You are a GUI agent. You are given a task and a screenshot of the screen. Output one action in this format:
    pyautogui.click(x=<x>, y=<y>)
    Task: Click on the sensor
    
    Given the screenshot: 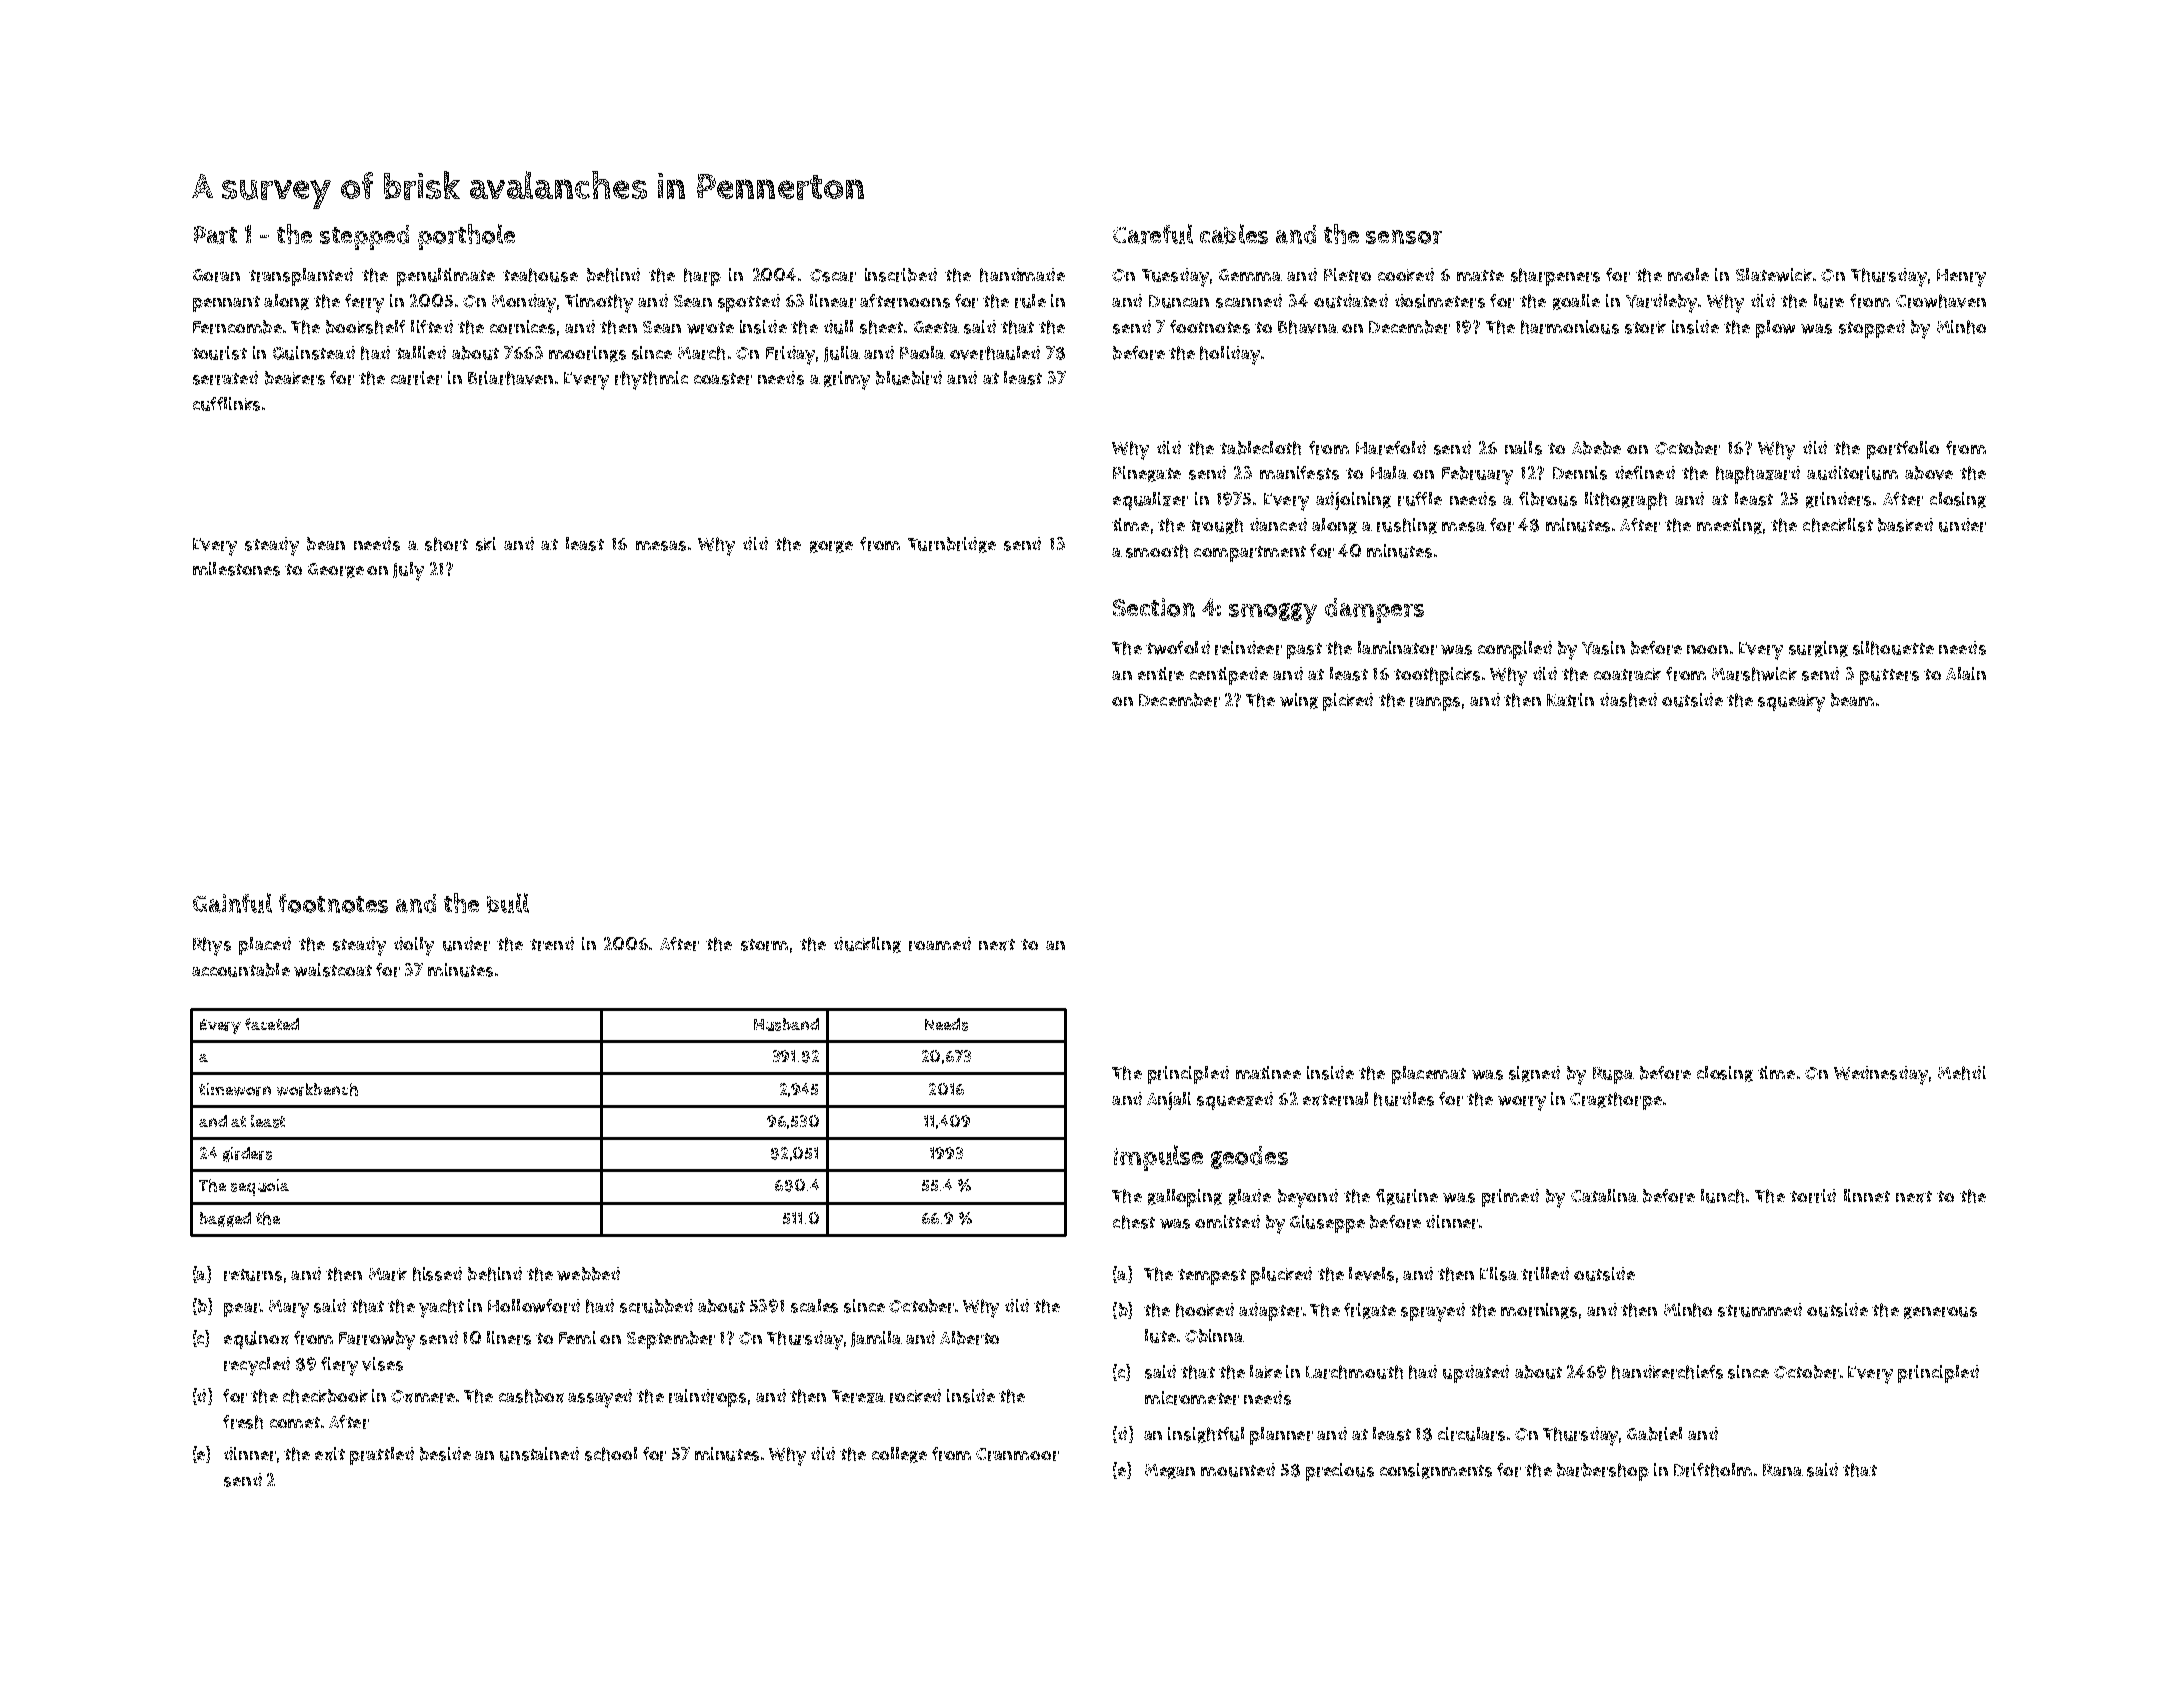 What is the action you would take?
    pyautogui.click(x=1404, y=237)
